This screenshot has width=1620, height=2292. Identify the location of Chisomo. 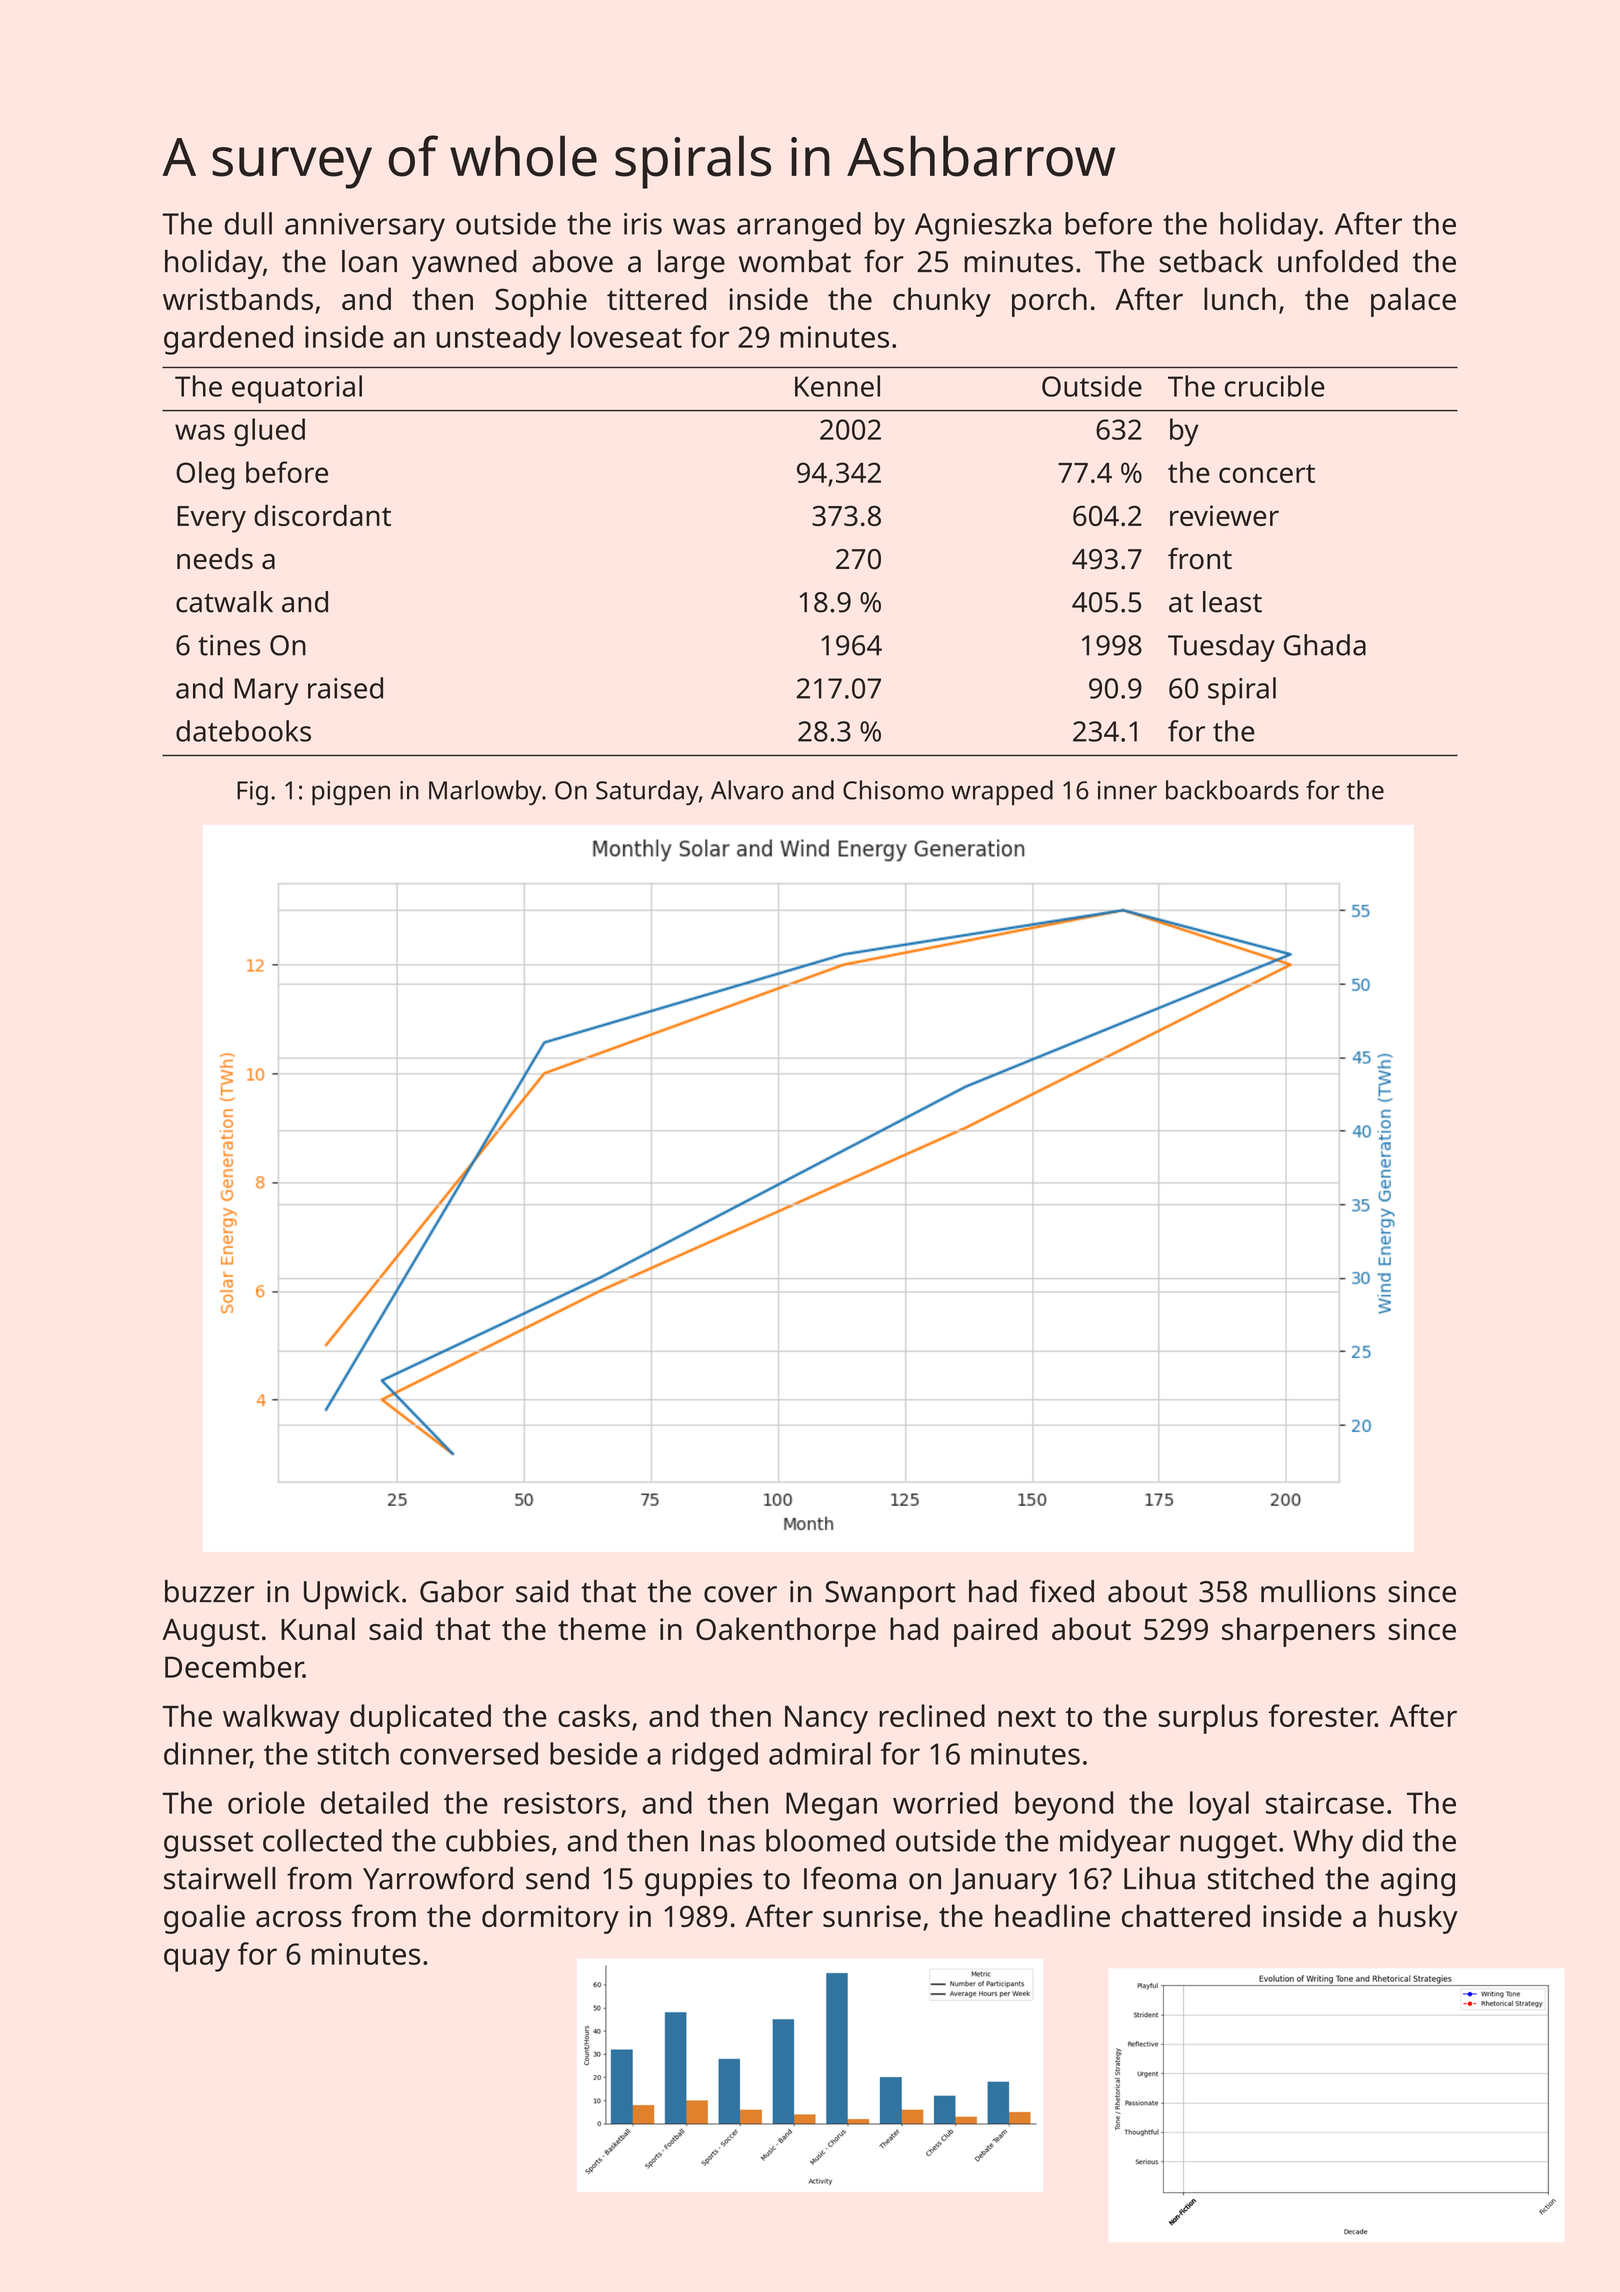
(893, 790).
